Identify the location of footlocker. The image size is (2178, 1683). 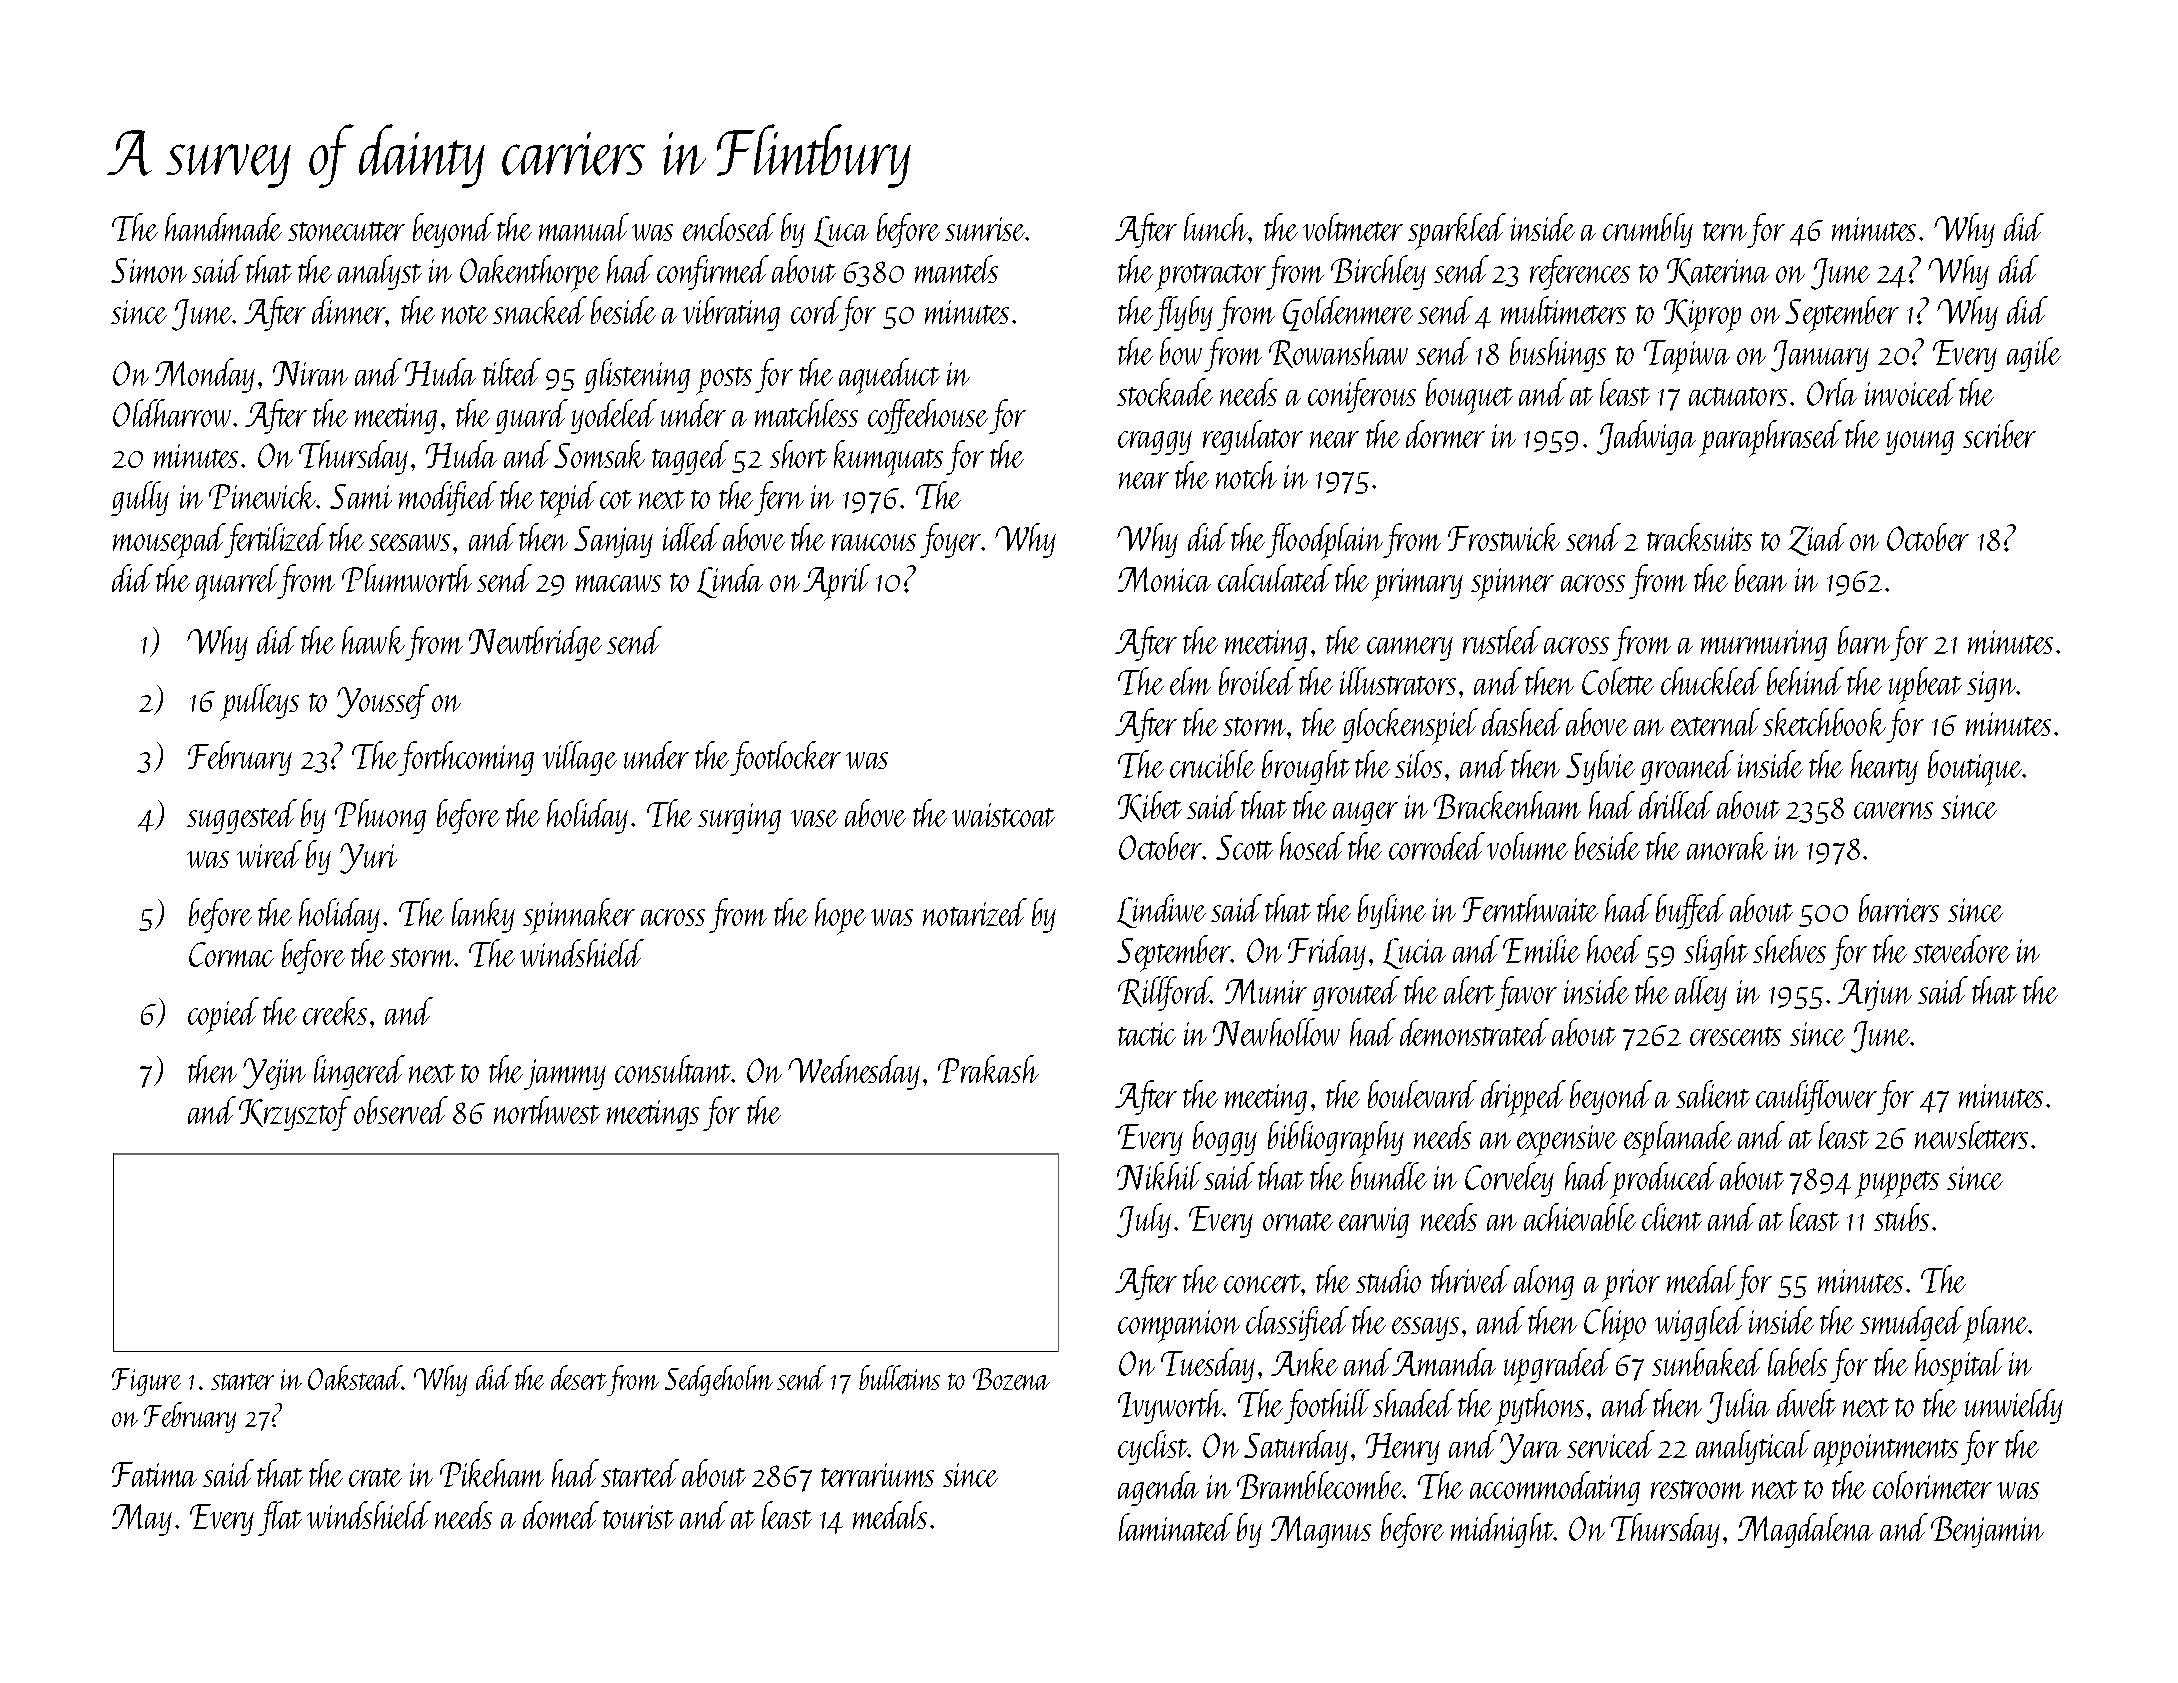
(785, 758).
